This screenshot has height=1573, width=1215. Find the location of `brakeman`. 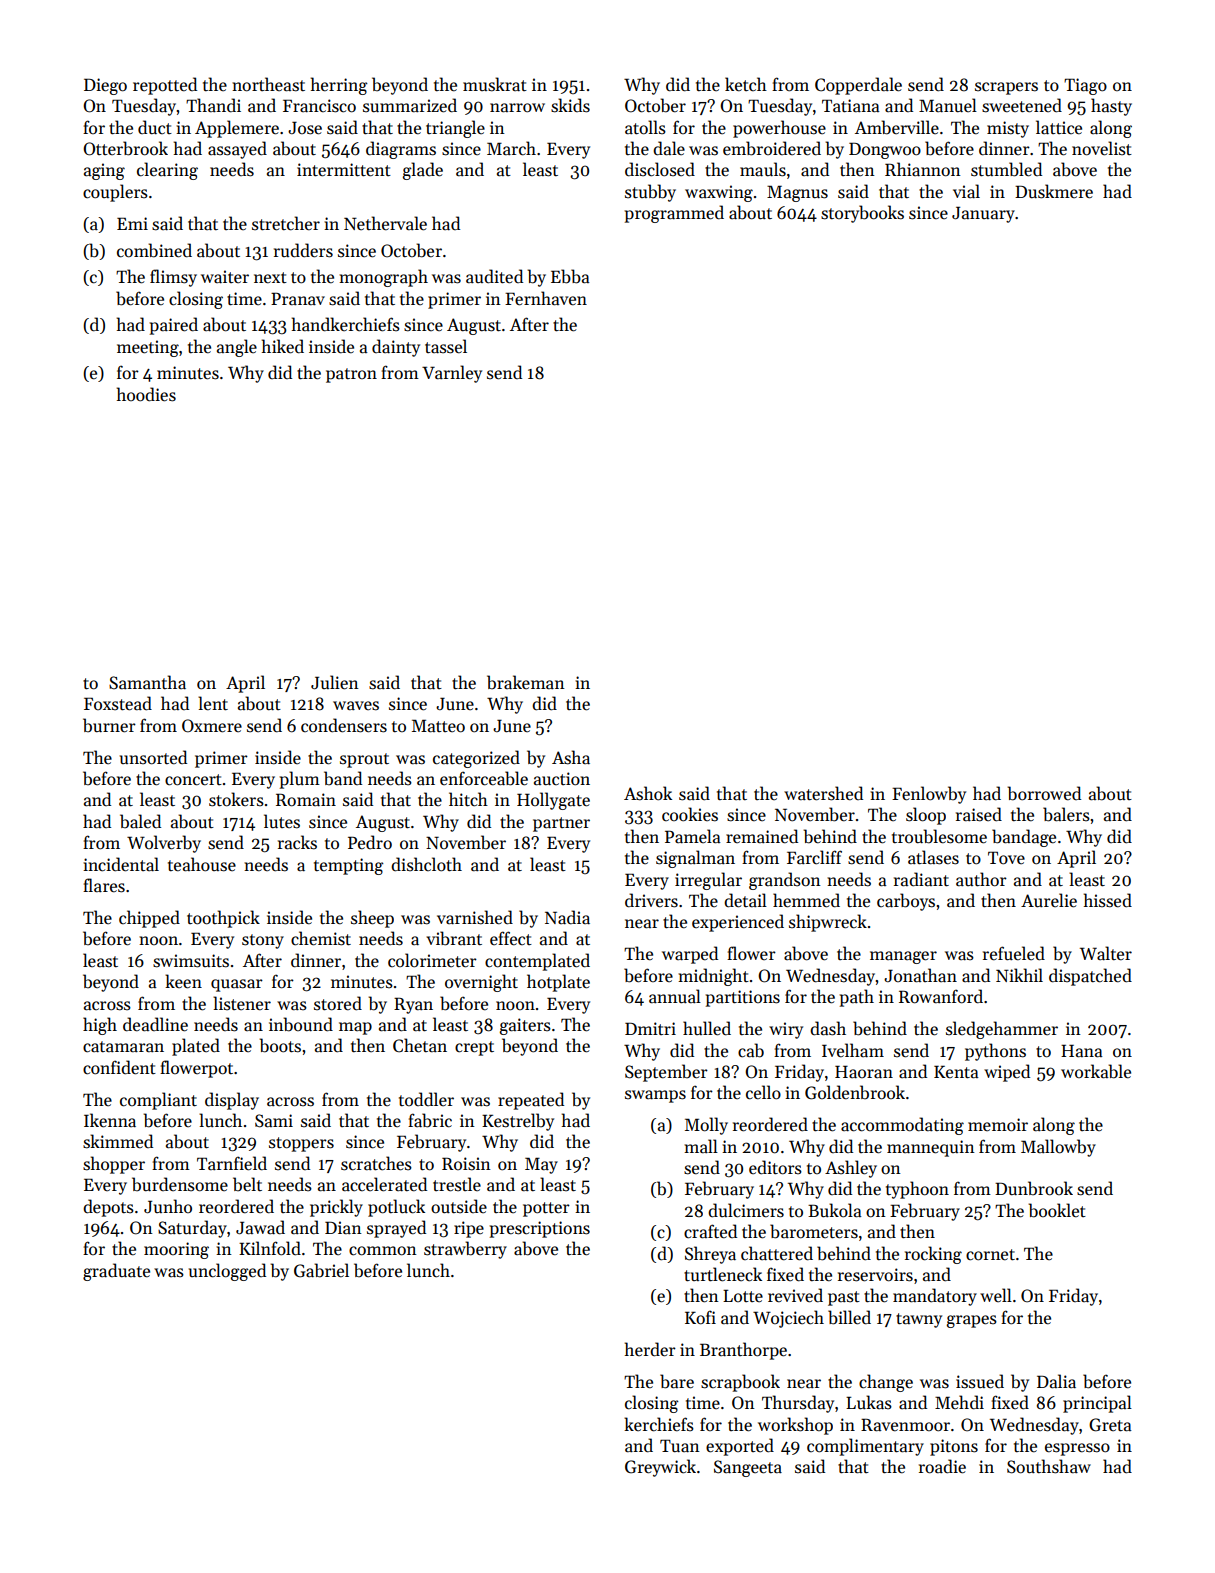

brakeman is located at coordinates (526, 682).
